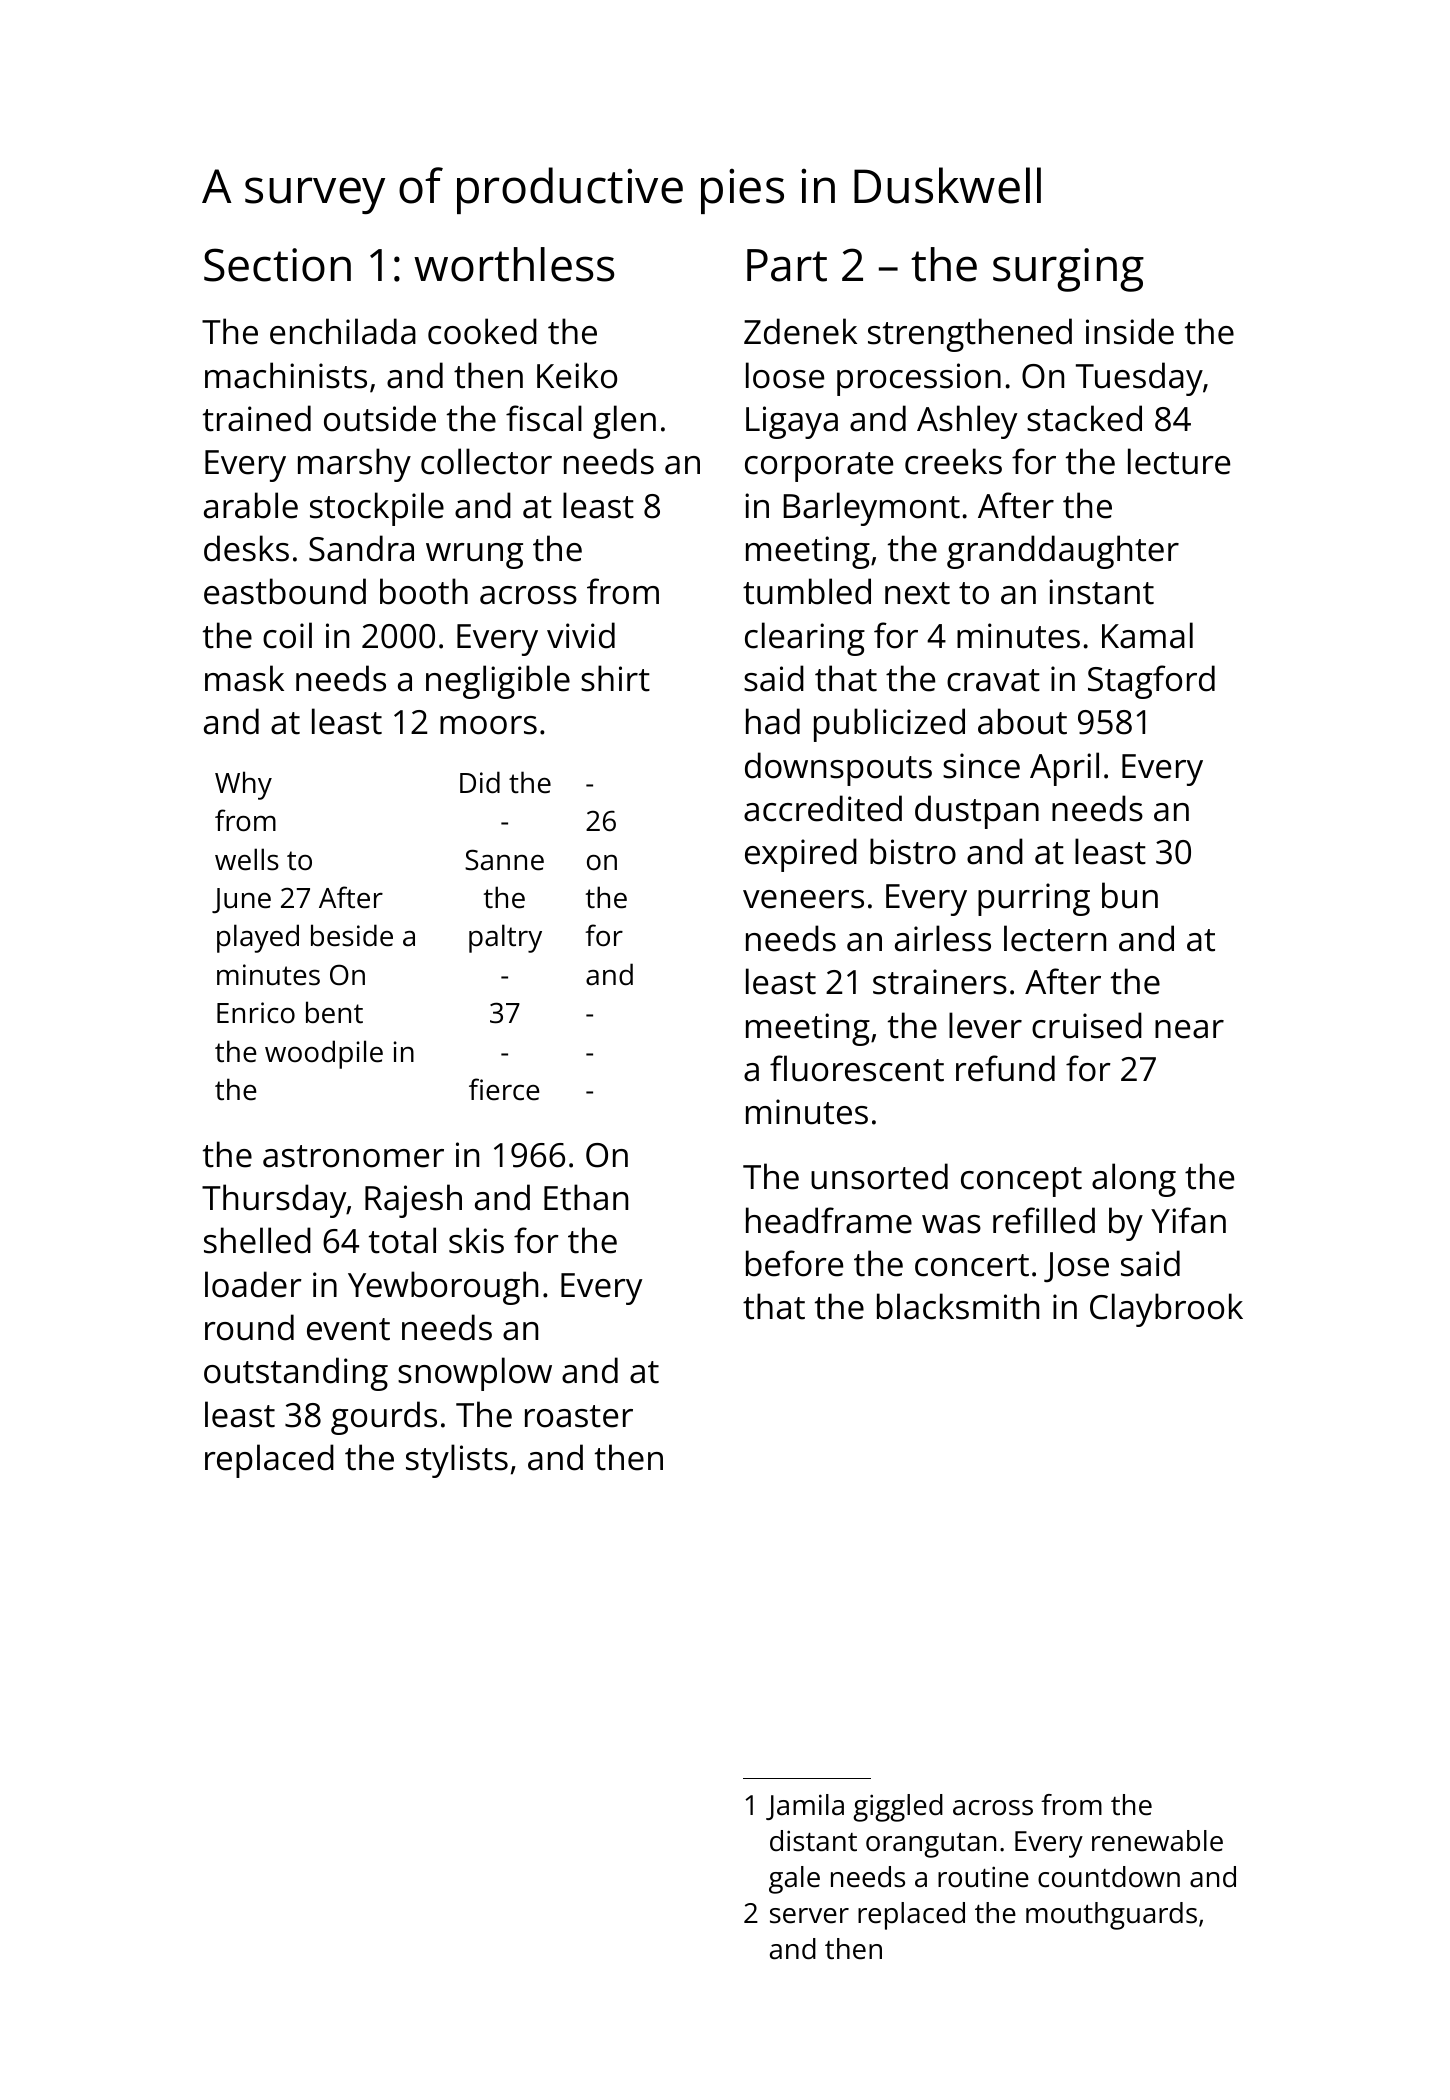 The height and width of the screenshot is (2100, 1450). I want to click on roaster, so click(579, 1416).
